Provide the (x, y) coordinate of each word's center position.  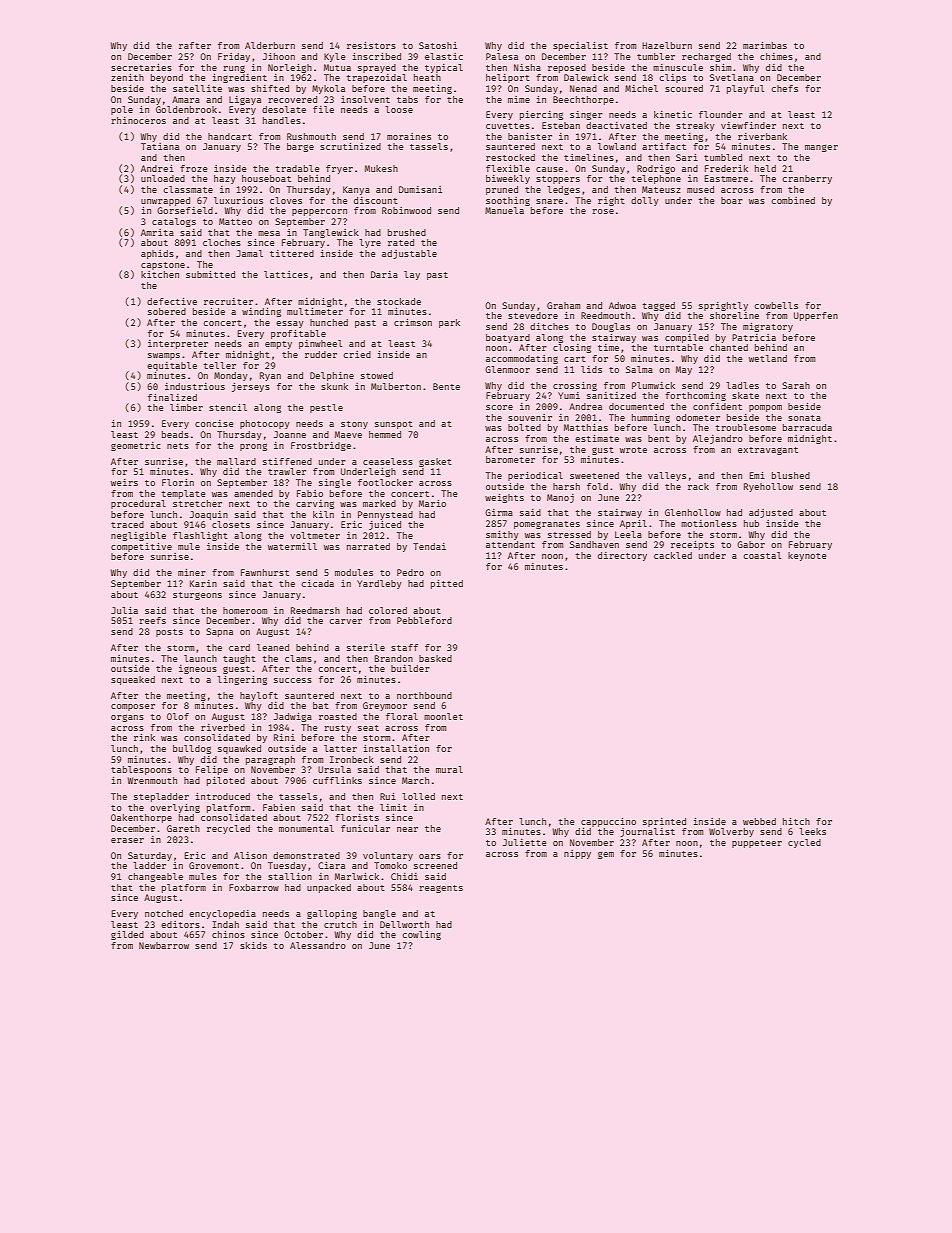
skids (253, 945)
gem (606, 855)
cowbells (776, 305)
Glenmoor (507, 369)
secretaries (141, 67)
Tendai (429, 546)
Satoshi (438, 45)
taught (239, 659)
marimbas (765, 45)
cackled (673, 555)
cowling (422, 935)
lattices (286, 274)
